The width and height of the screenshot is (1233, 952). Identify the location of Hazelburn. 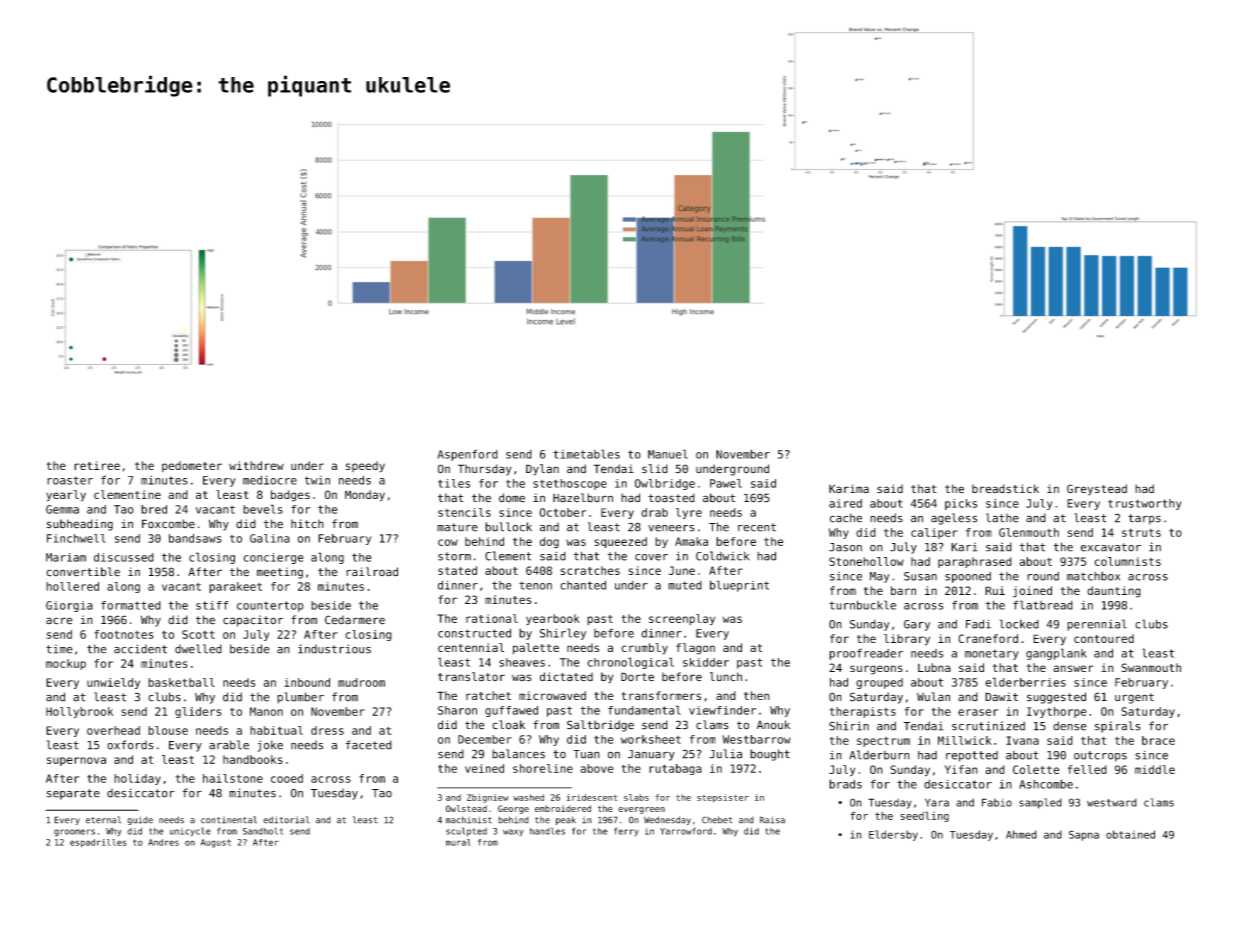
(583, 498).
